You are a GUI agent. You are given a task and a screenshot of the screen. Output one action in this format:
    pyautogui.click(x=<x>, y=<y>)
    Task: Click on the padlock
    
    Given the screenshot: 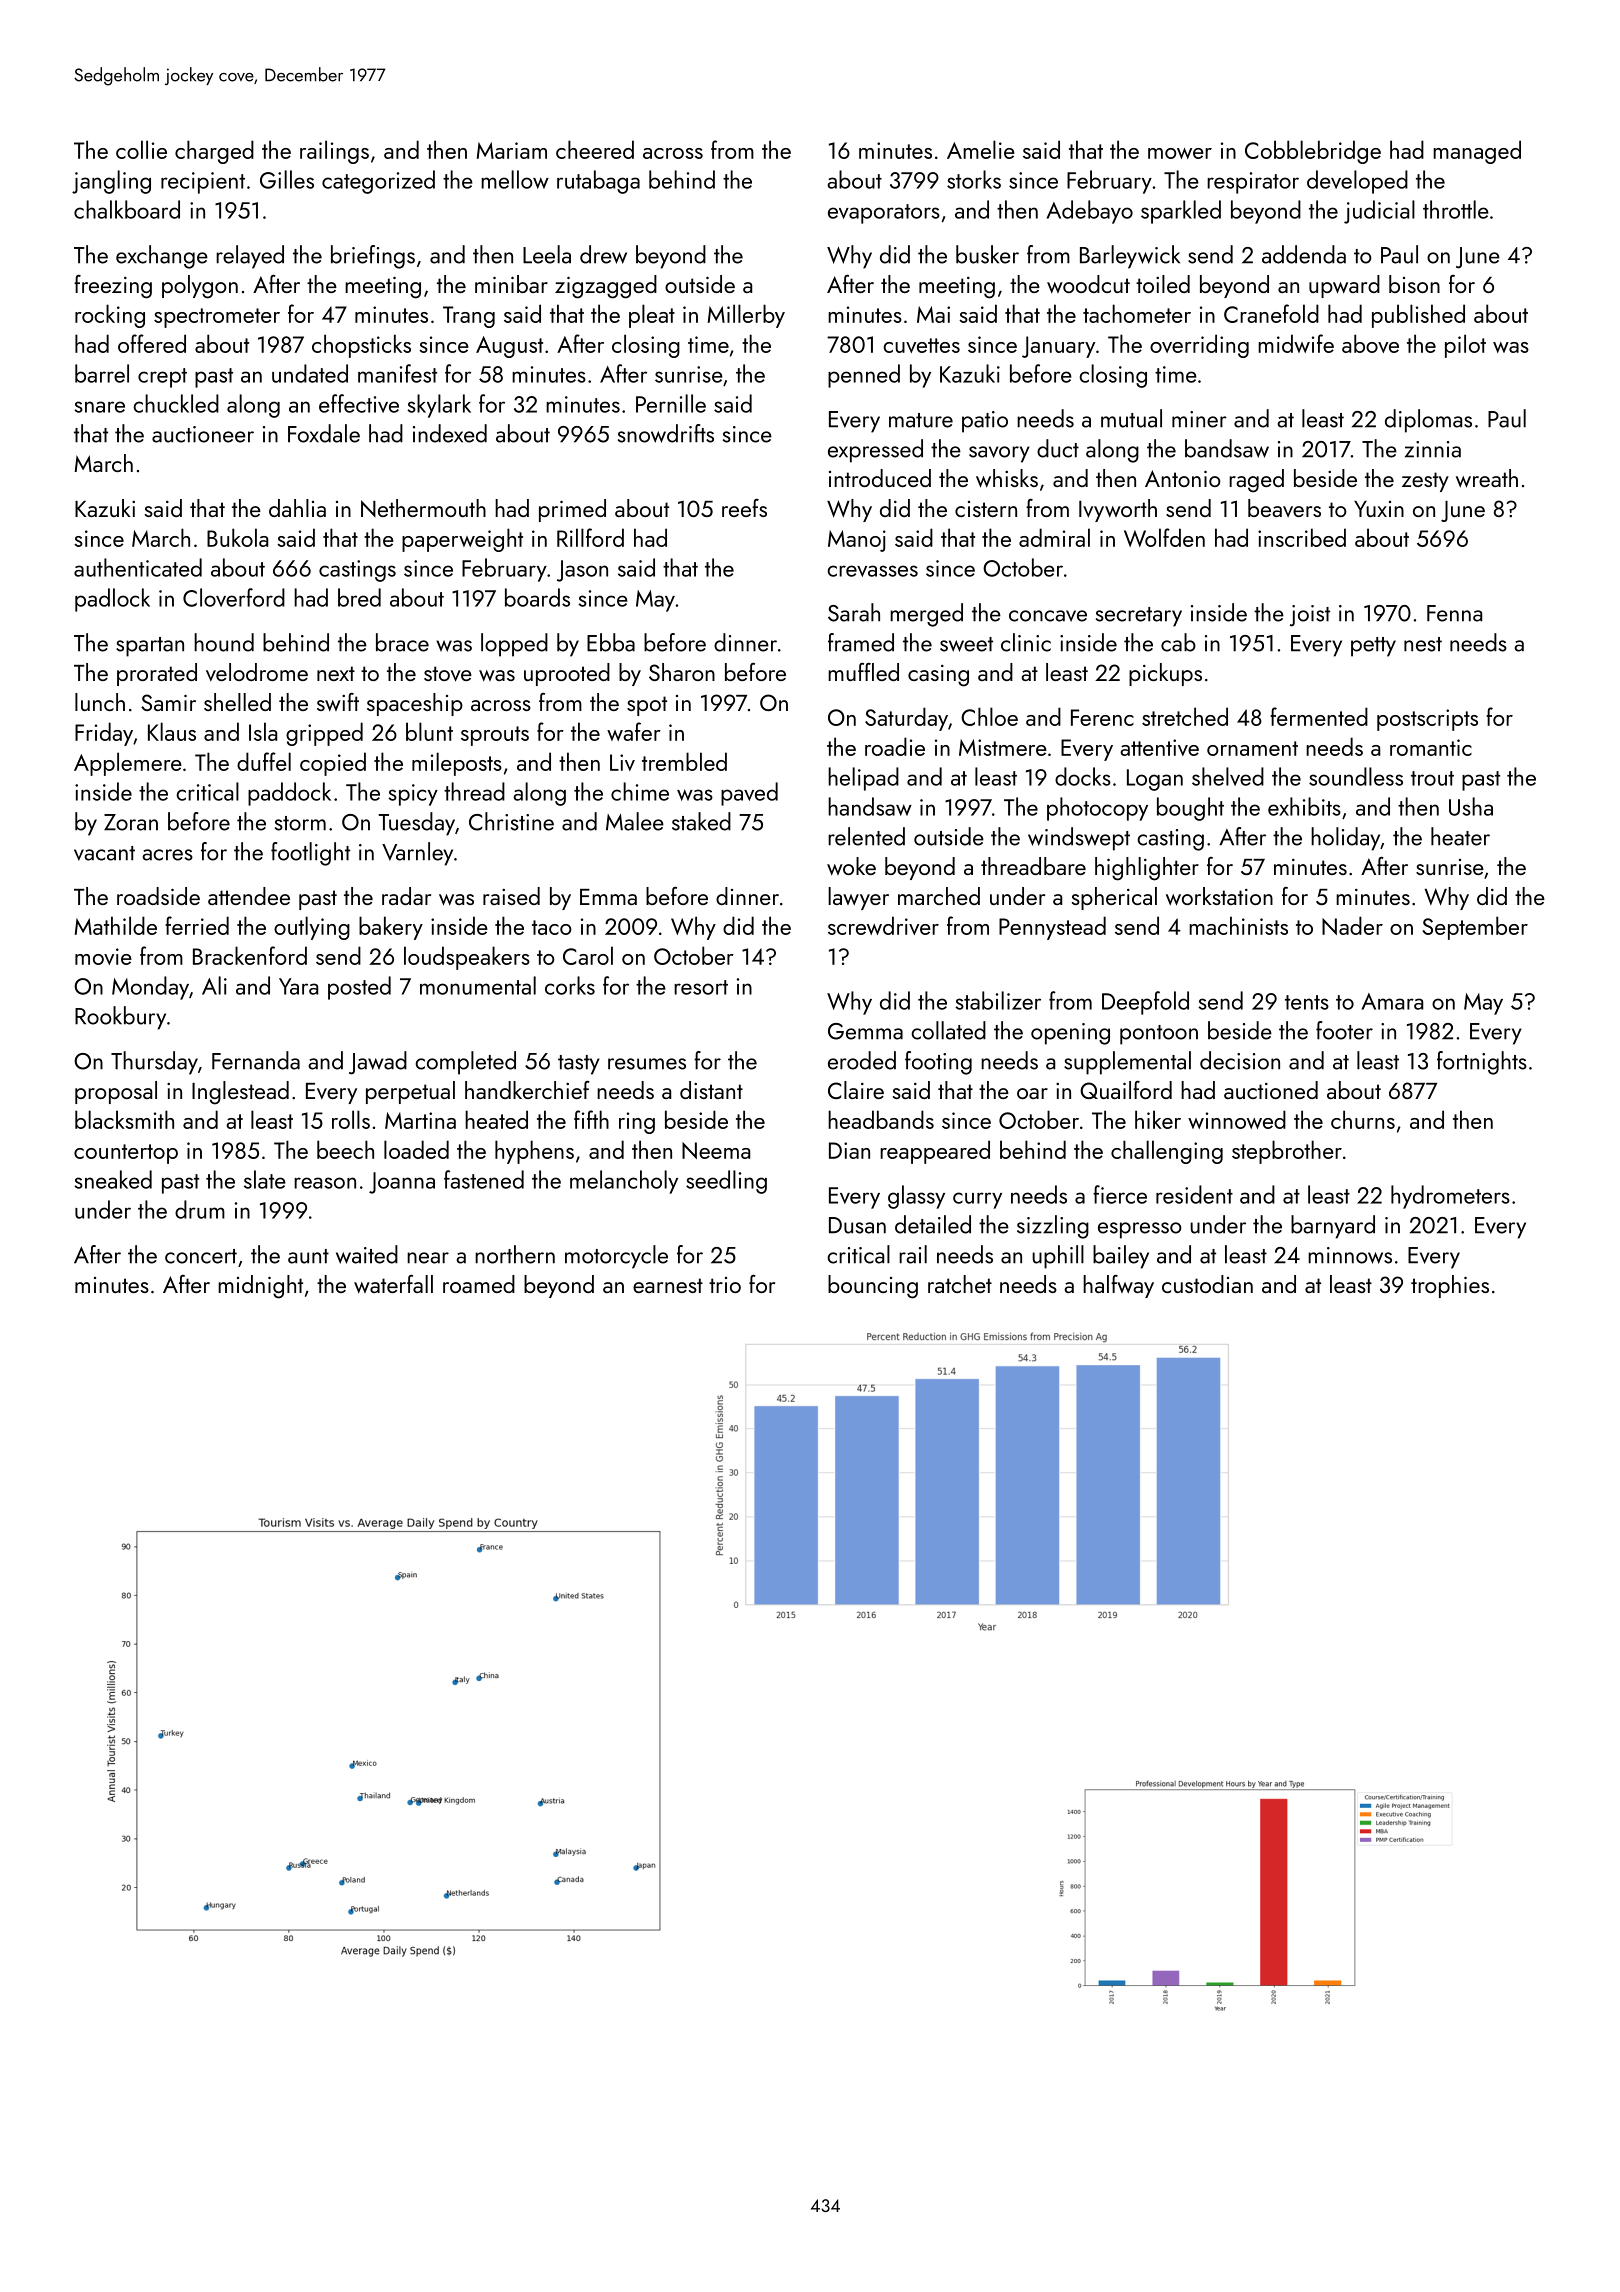 What is the action you would take?
    pyautogui.click(x=112, y=600)
